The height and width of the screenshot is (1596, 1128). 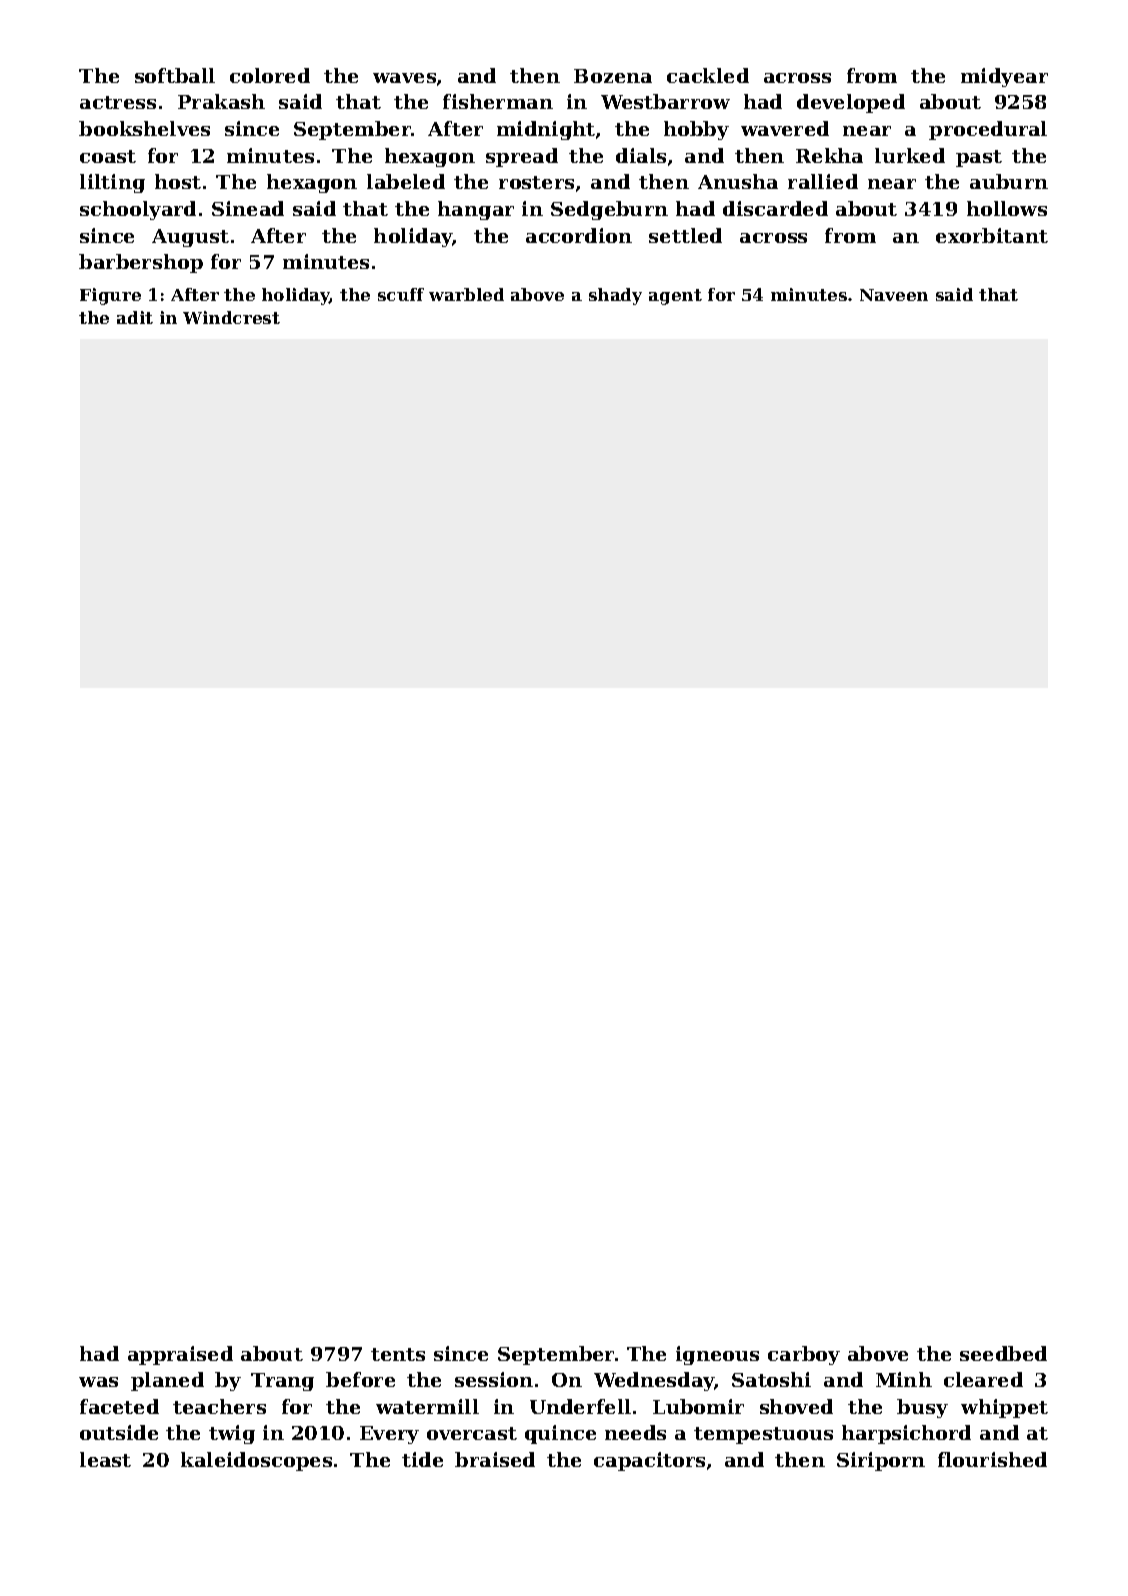 I want to click on before, so click(x=360, y=1379).
